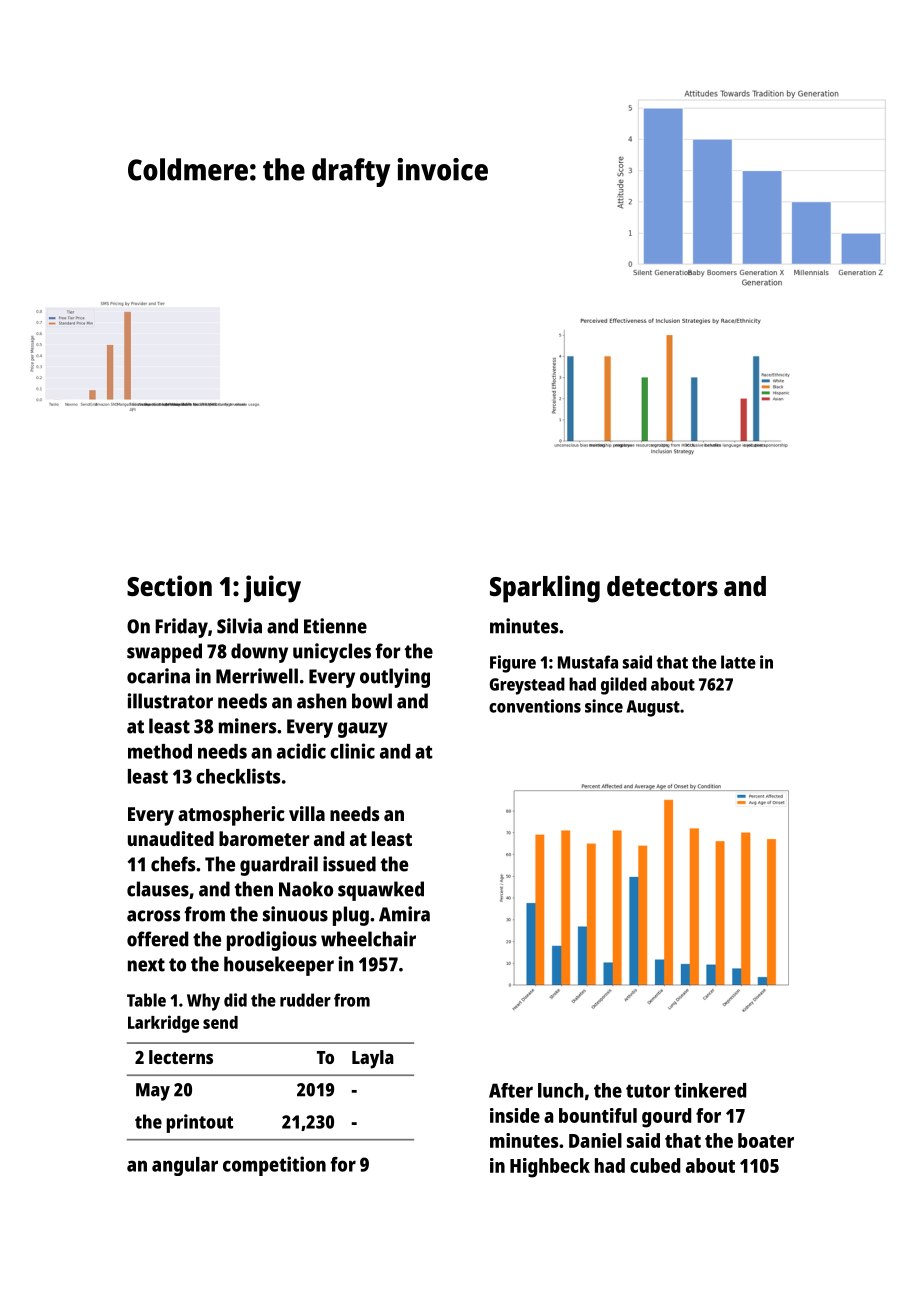 This screenshot has width=924, height=1311. Describe the element at coordinates (238, 776) in the screenshot. I see `checklists` at that location.
